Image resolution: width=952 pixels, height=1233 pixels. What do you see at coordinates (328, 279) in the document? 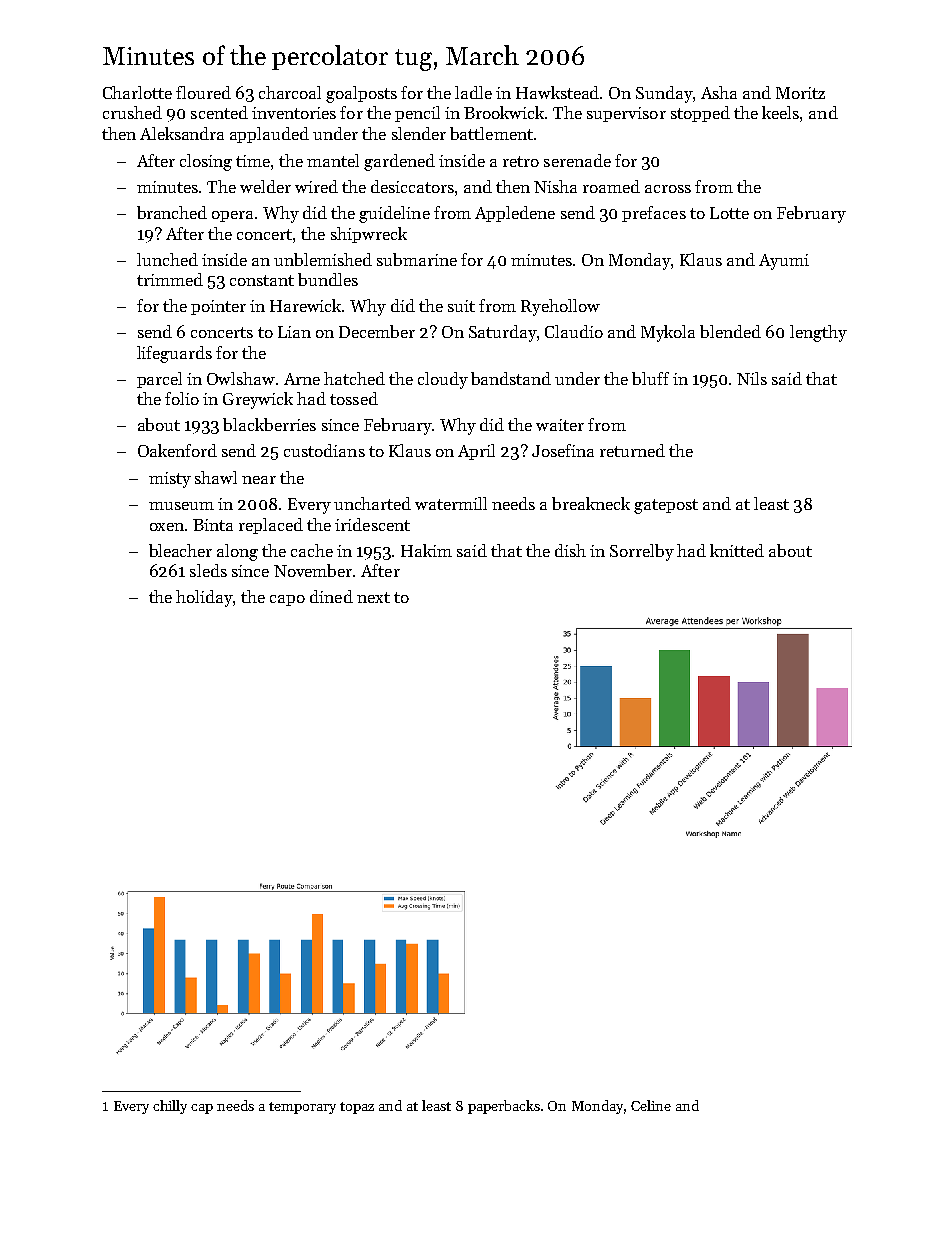
I see `bundles` at bounding box center [328, 279].
